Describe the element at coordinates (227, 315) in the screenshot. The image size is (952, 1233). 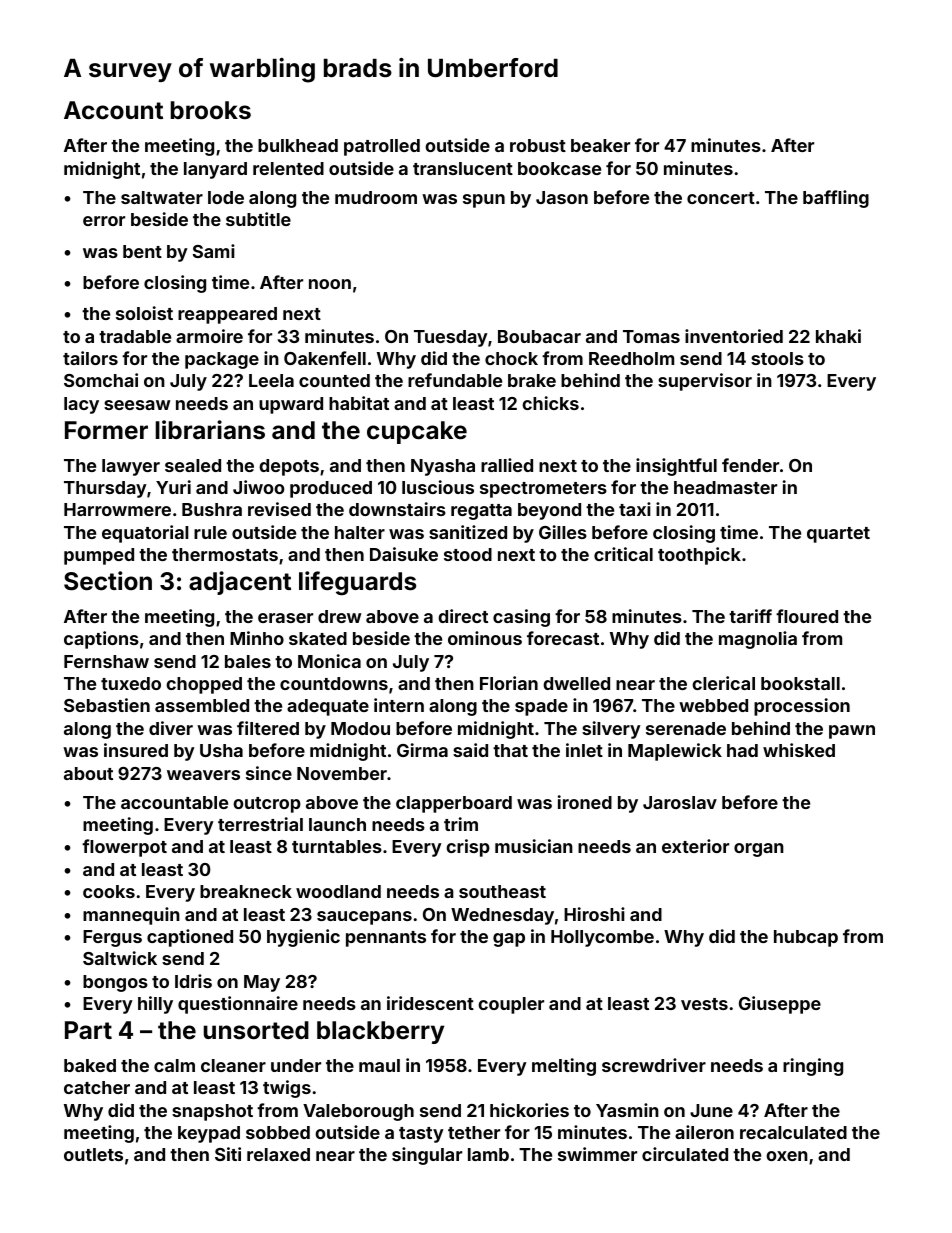
I see `reappeared` at that location.
